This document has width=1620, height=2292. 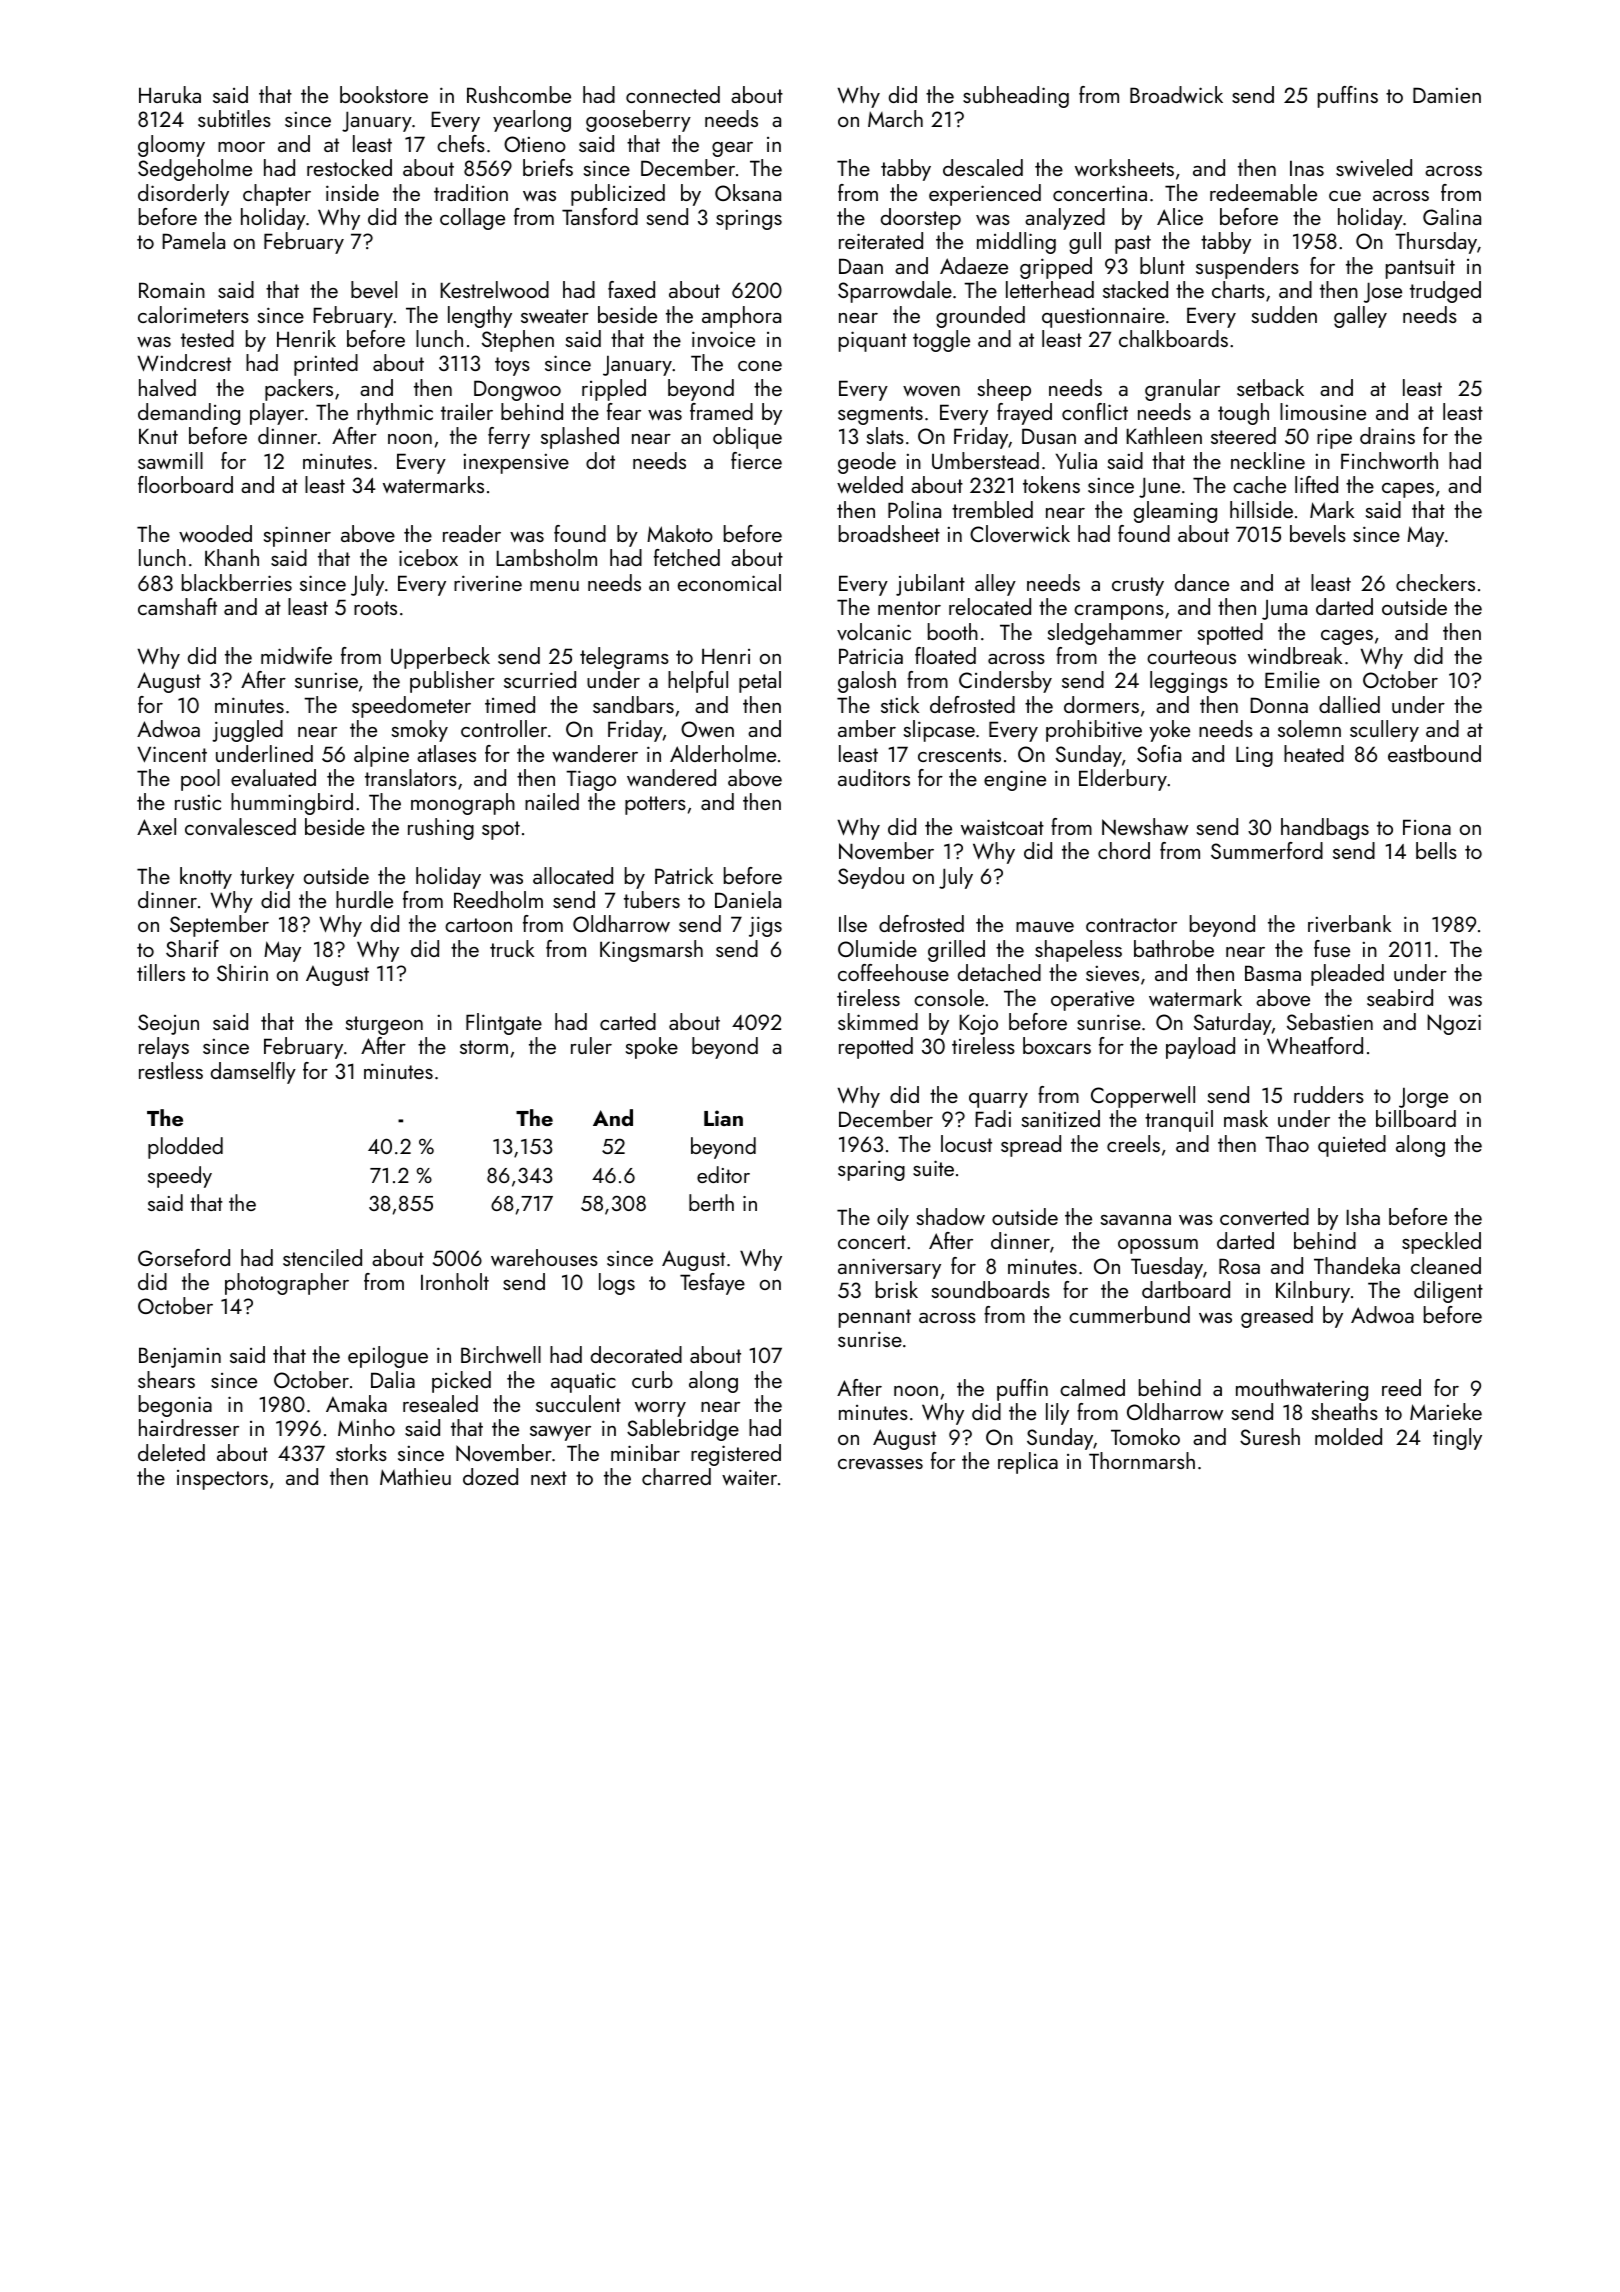 What do you see at coordinates (461, 1382) in the document?
I see `picked` at bounding box center [461, 1382].
